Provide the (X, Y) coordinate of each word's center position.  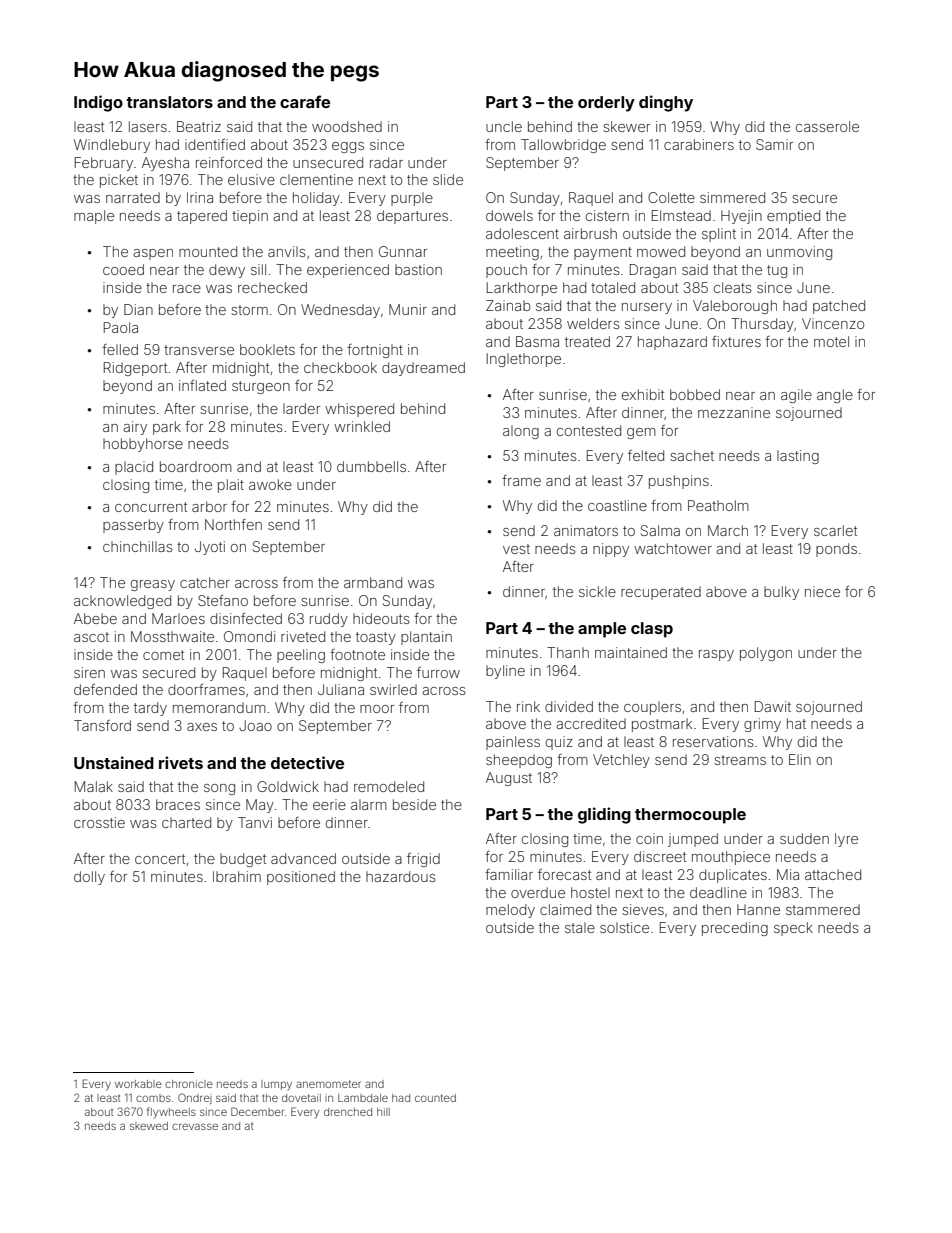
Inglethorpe (524, 360)
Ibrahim (237, 876)
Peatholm (718, 505)
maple (94, 217)
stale (580, 927)
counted (435, 1098)
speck (793, 929)
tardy (150, 709)
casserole (827, 126)
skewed (149, 1126)
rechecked (272, 287)
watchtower (673, 548)
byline (505, 672)
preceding (735, 929)
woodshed (347, 126)
